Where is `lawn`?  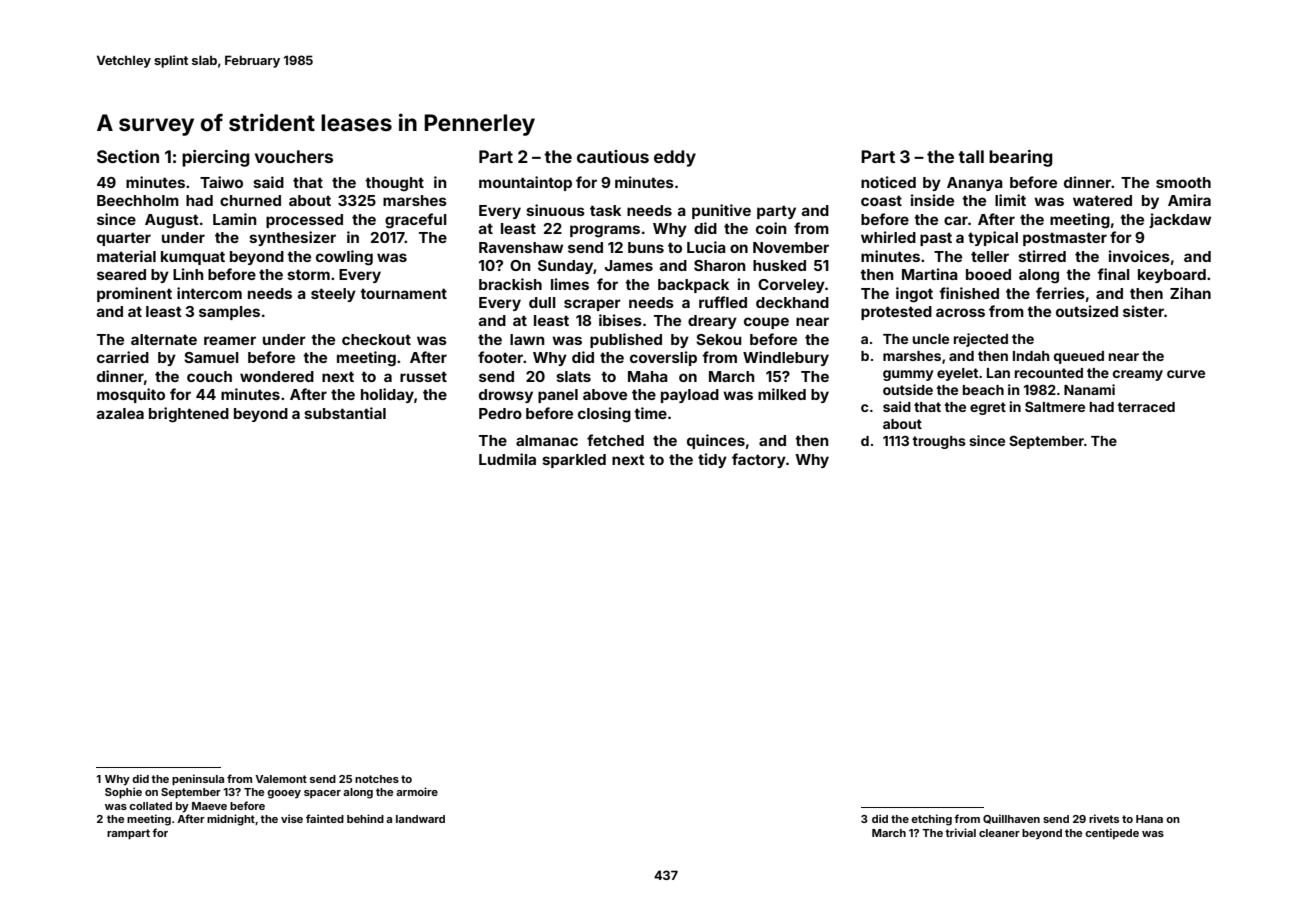 lawn is located at coordinates (527, 339).
